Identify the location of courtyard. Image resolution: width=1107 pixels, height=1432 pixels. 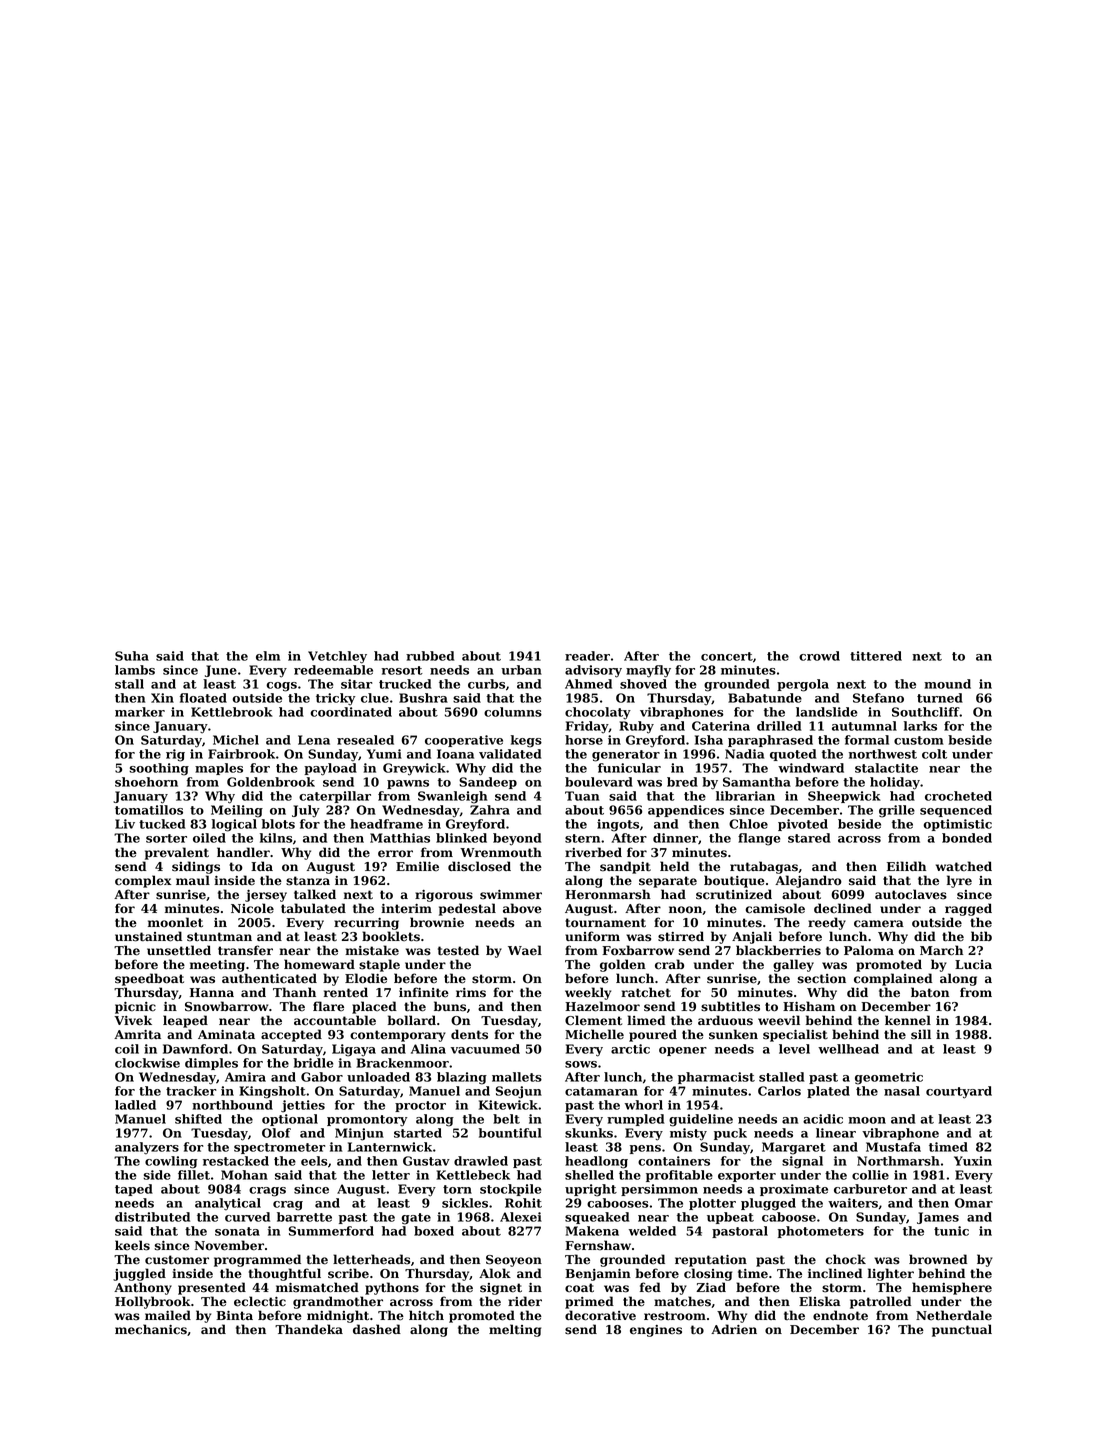
(959, 1092).
